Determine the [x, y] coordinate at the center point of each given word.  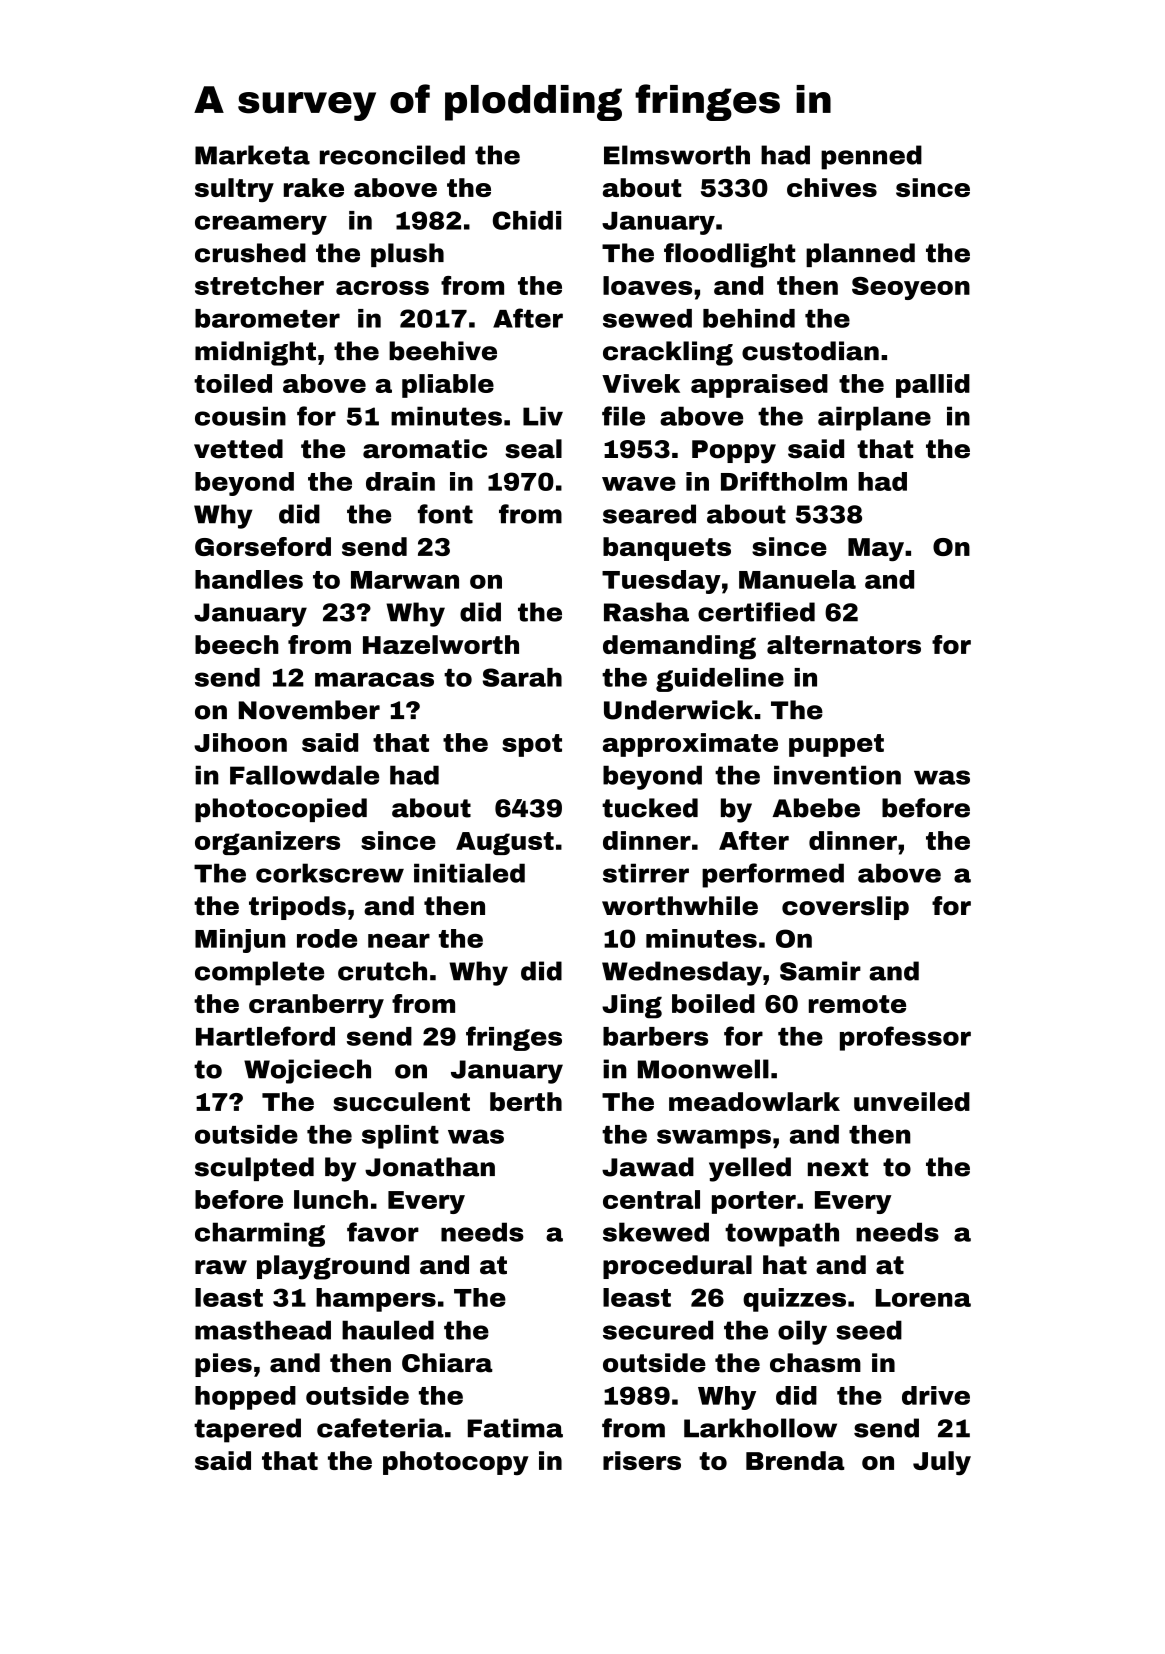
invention [837, 775]
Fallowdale [304, 775]
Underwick [678, 710]
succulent [401, 1101]
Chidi [527, 220]
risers [642, 1460]
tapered [247, 1430]
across [382, 288]
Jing [632, 1006]
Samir [820, 971]
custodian [810, 351]
